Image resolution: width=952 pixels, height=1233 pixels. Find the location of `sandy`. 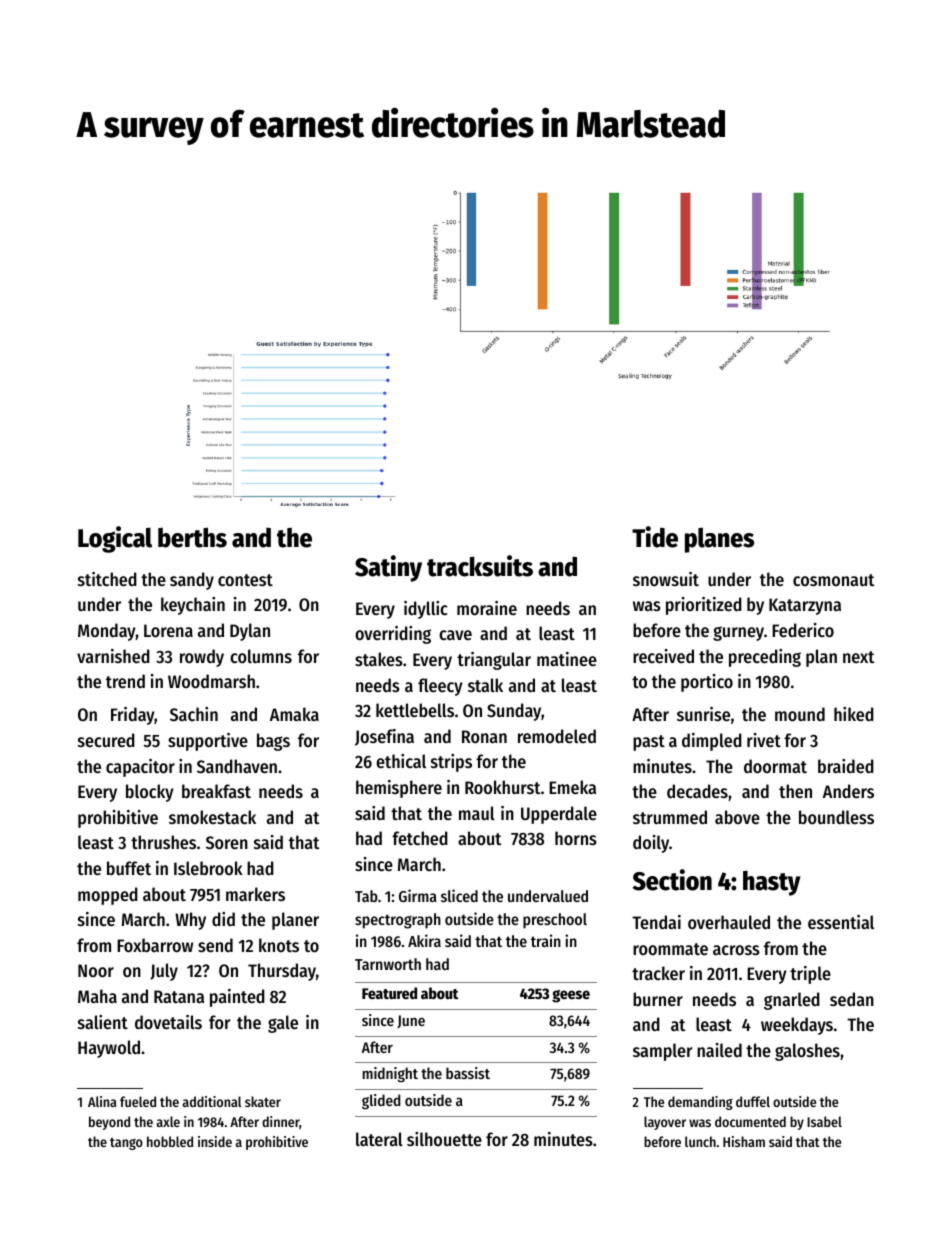

sandy is located at coordinates (192, 581).
